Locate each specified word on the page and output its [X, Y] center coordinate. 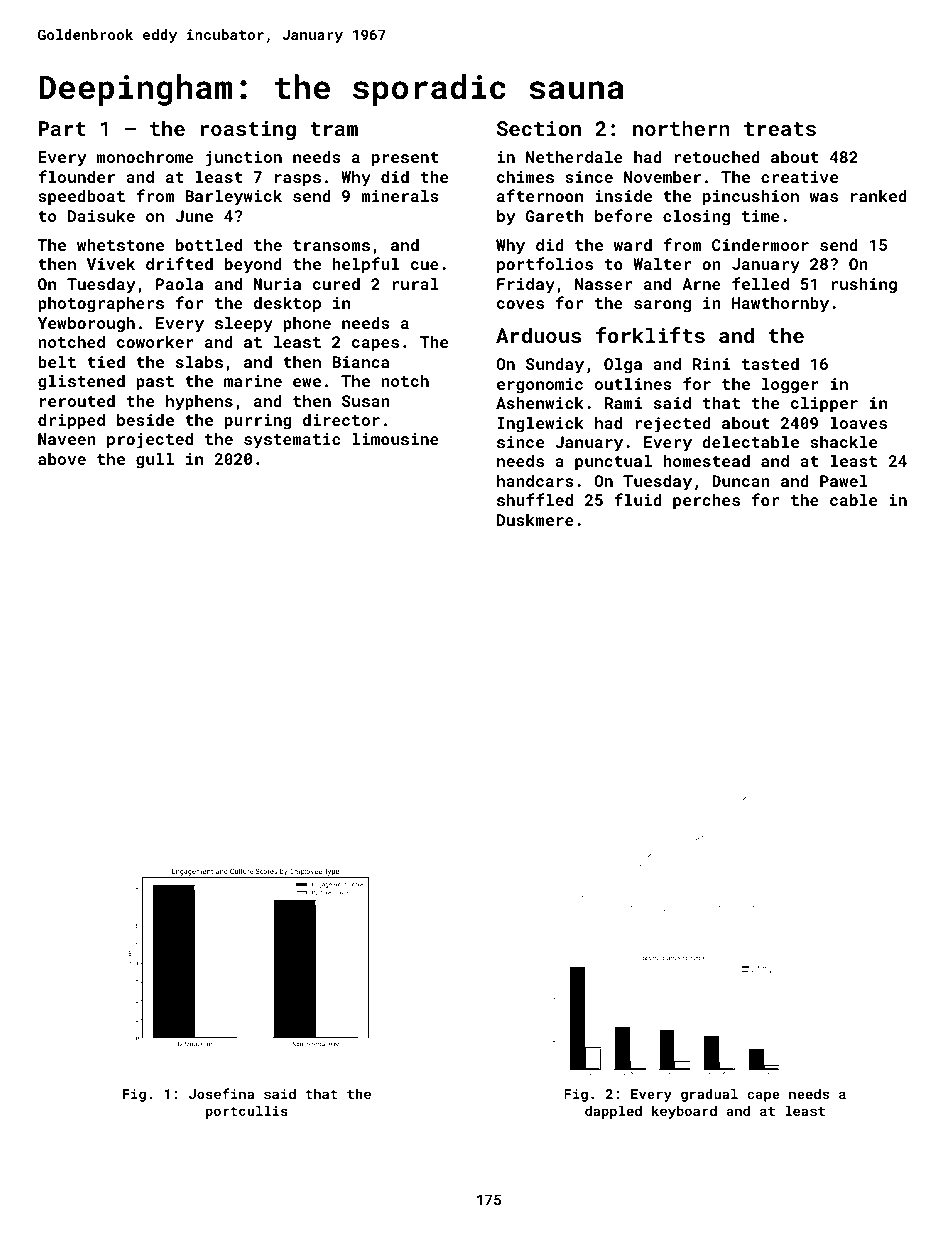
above [62, 458]
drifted [179, 263]
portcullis [247, 1112]
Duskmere [535, 519]
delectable [750, 441]
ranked [879, 195]
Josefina [221, 1093]
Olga [623, 365]
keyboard [684, 1112]
